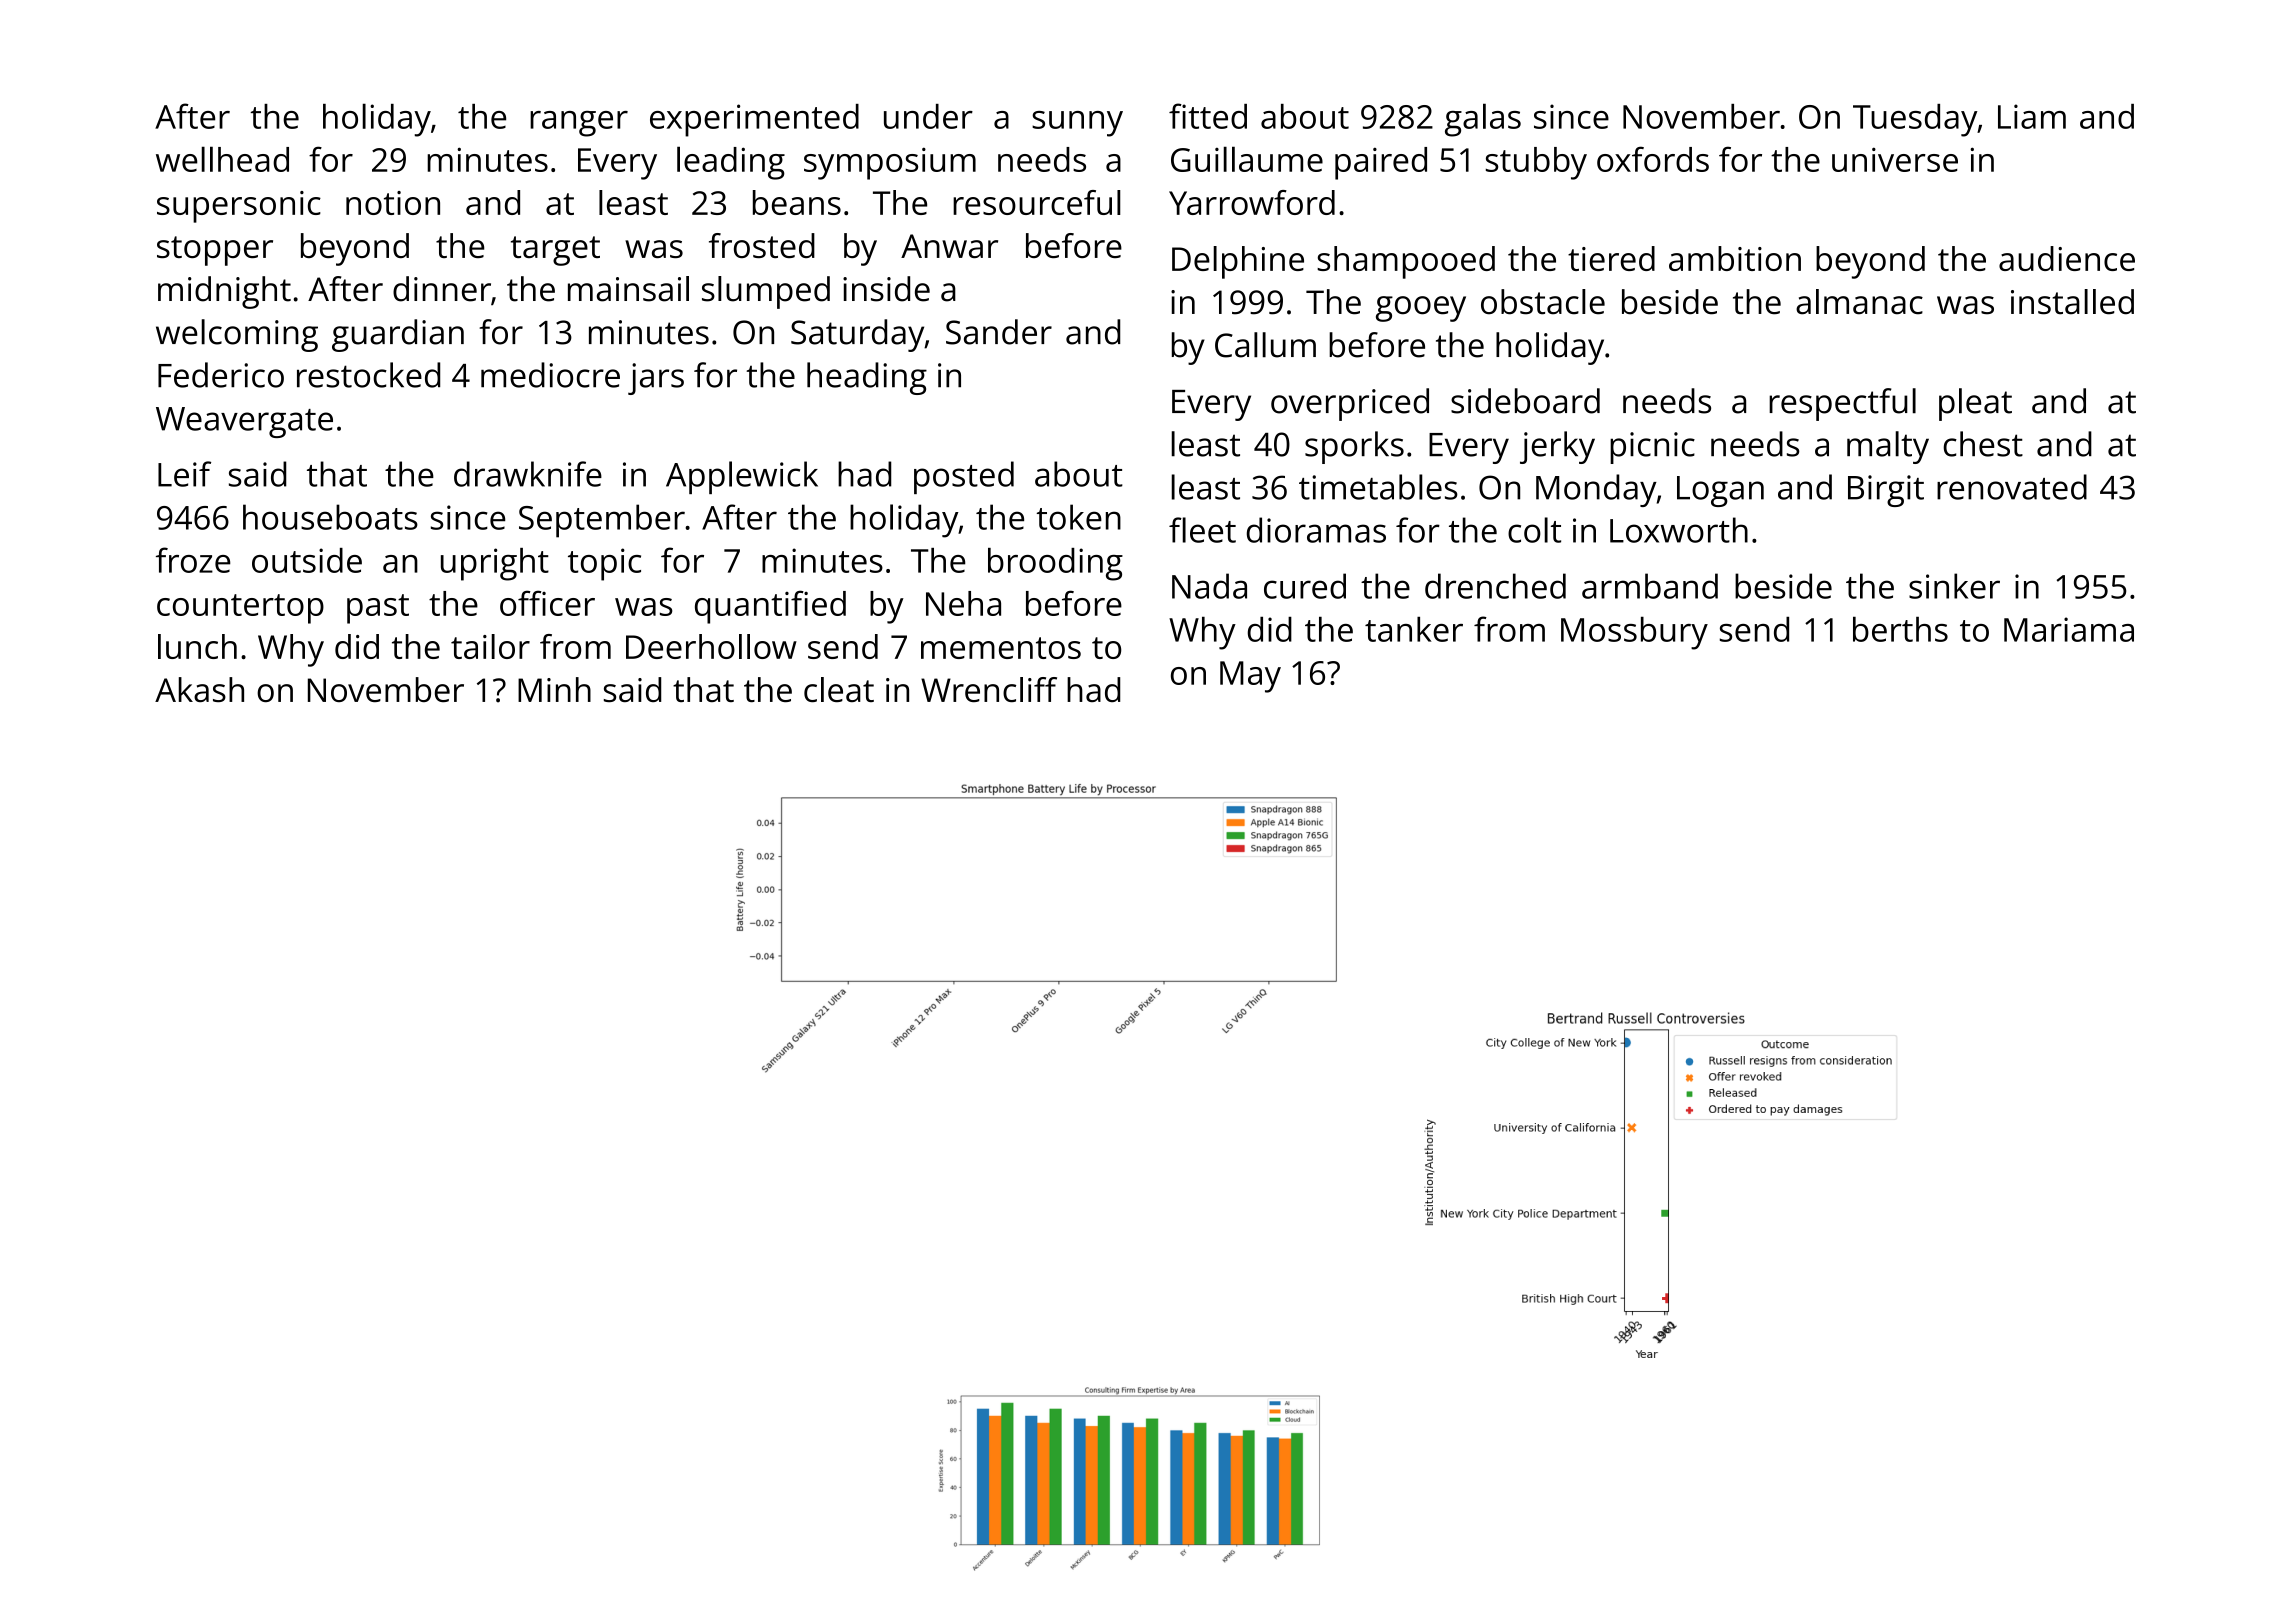  I want to click on wellhead, so click(222, 159).
